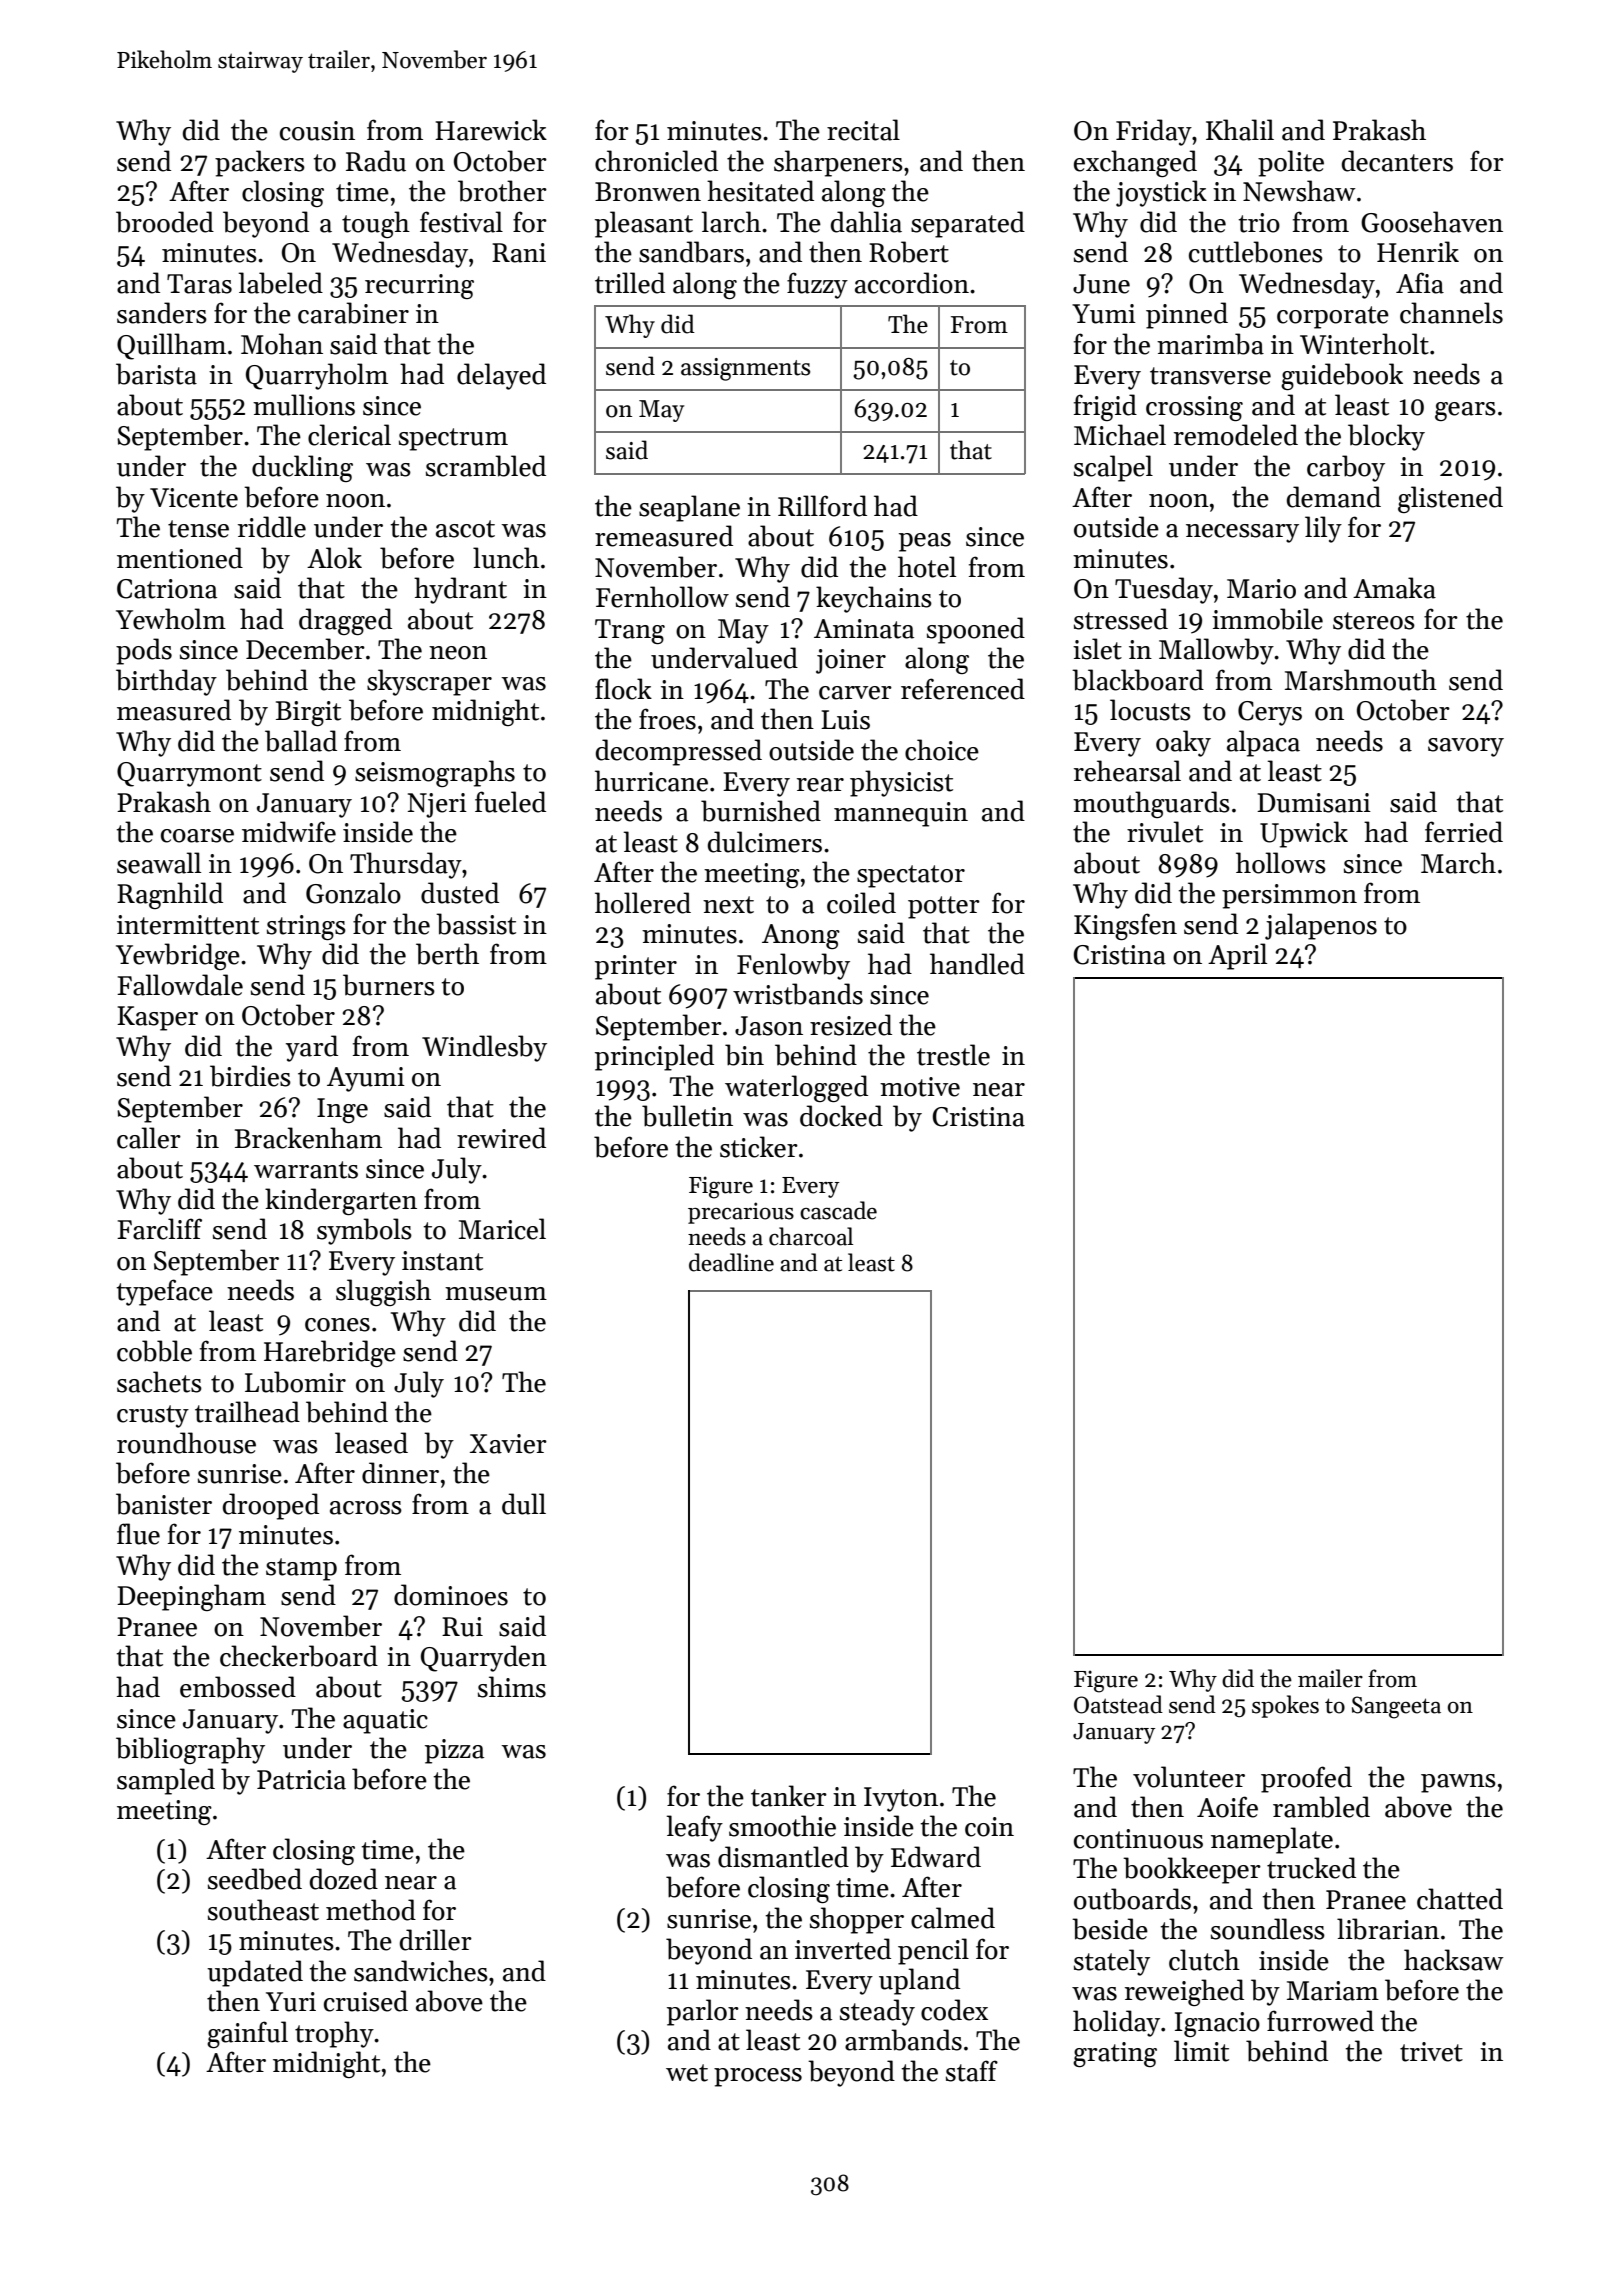 This image has width=1620, height=2292. I want to click on April, so click(1237, 956).
